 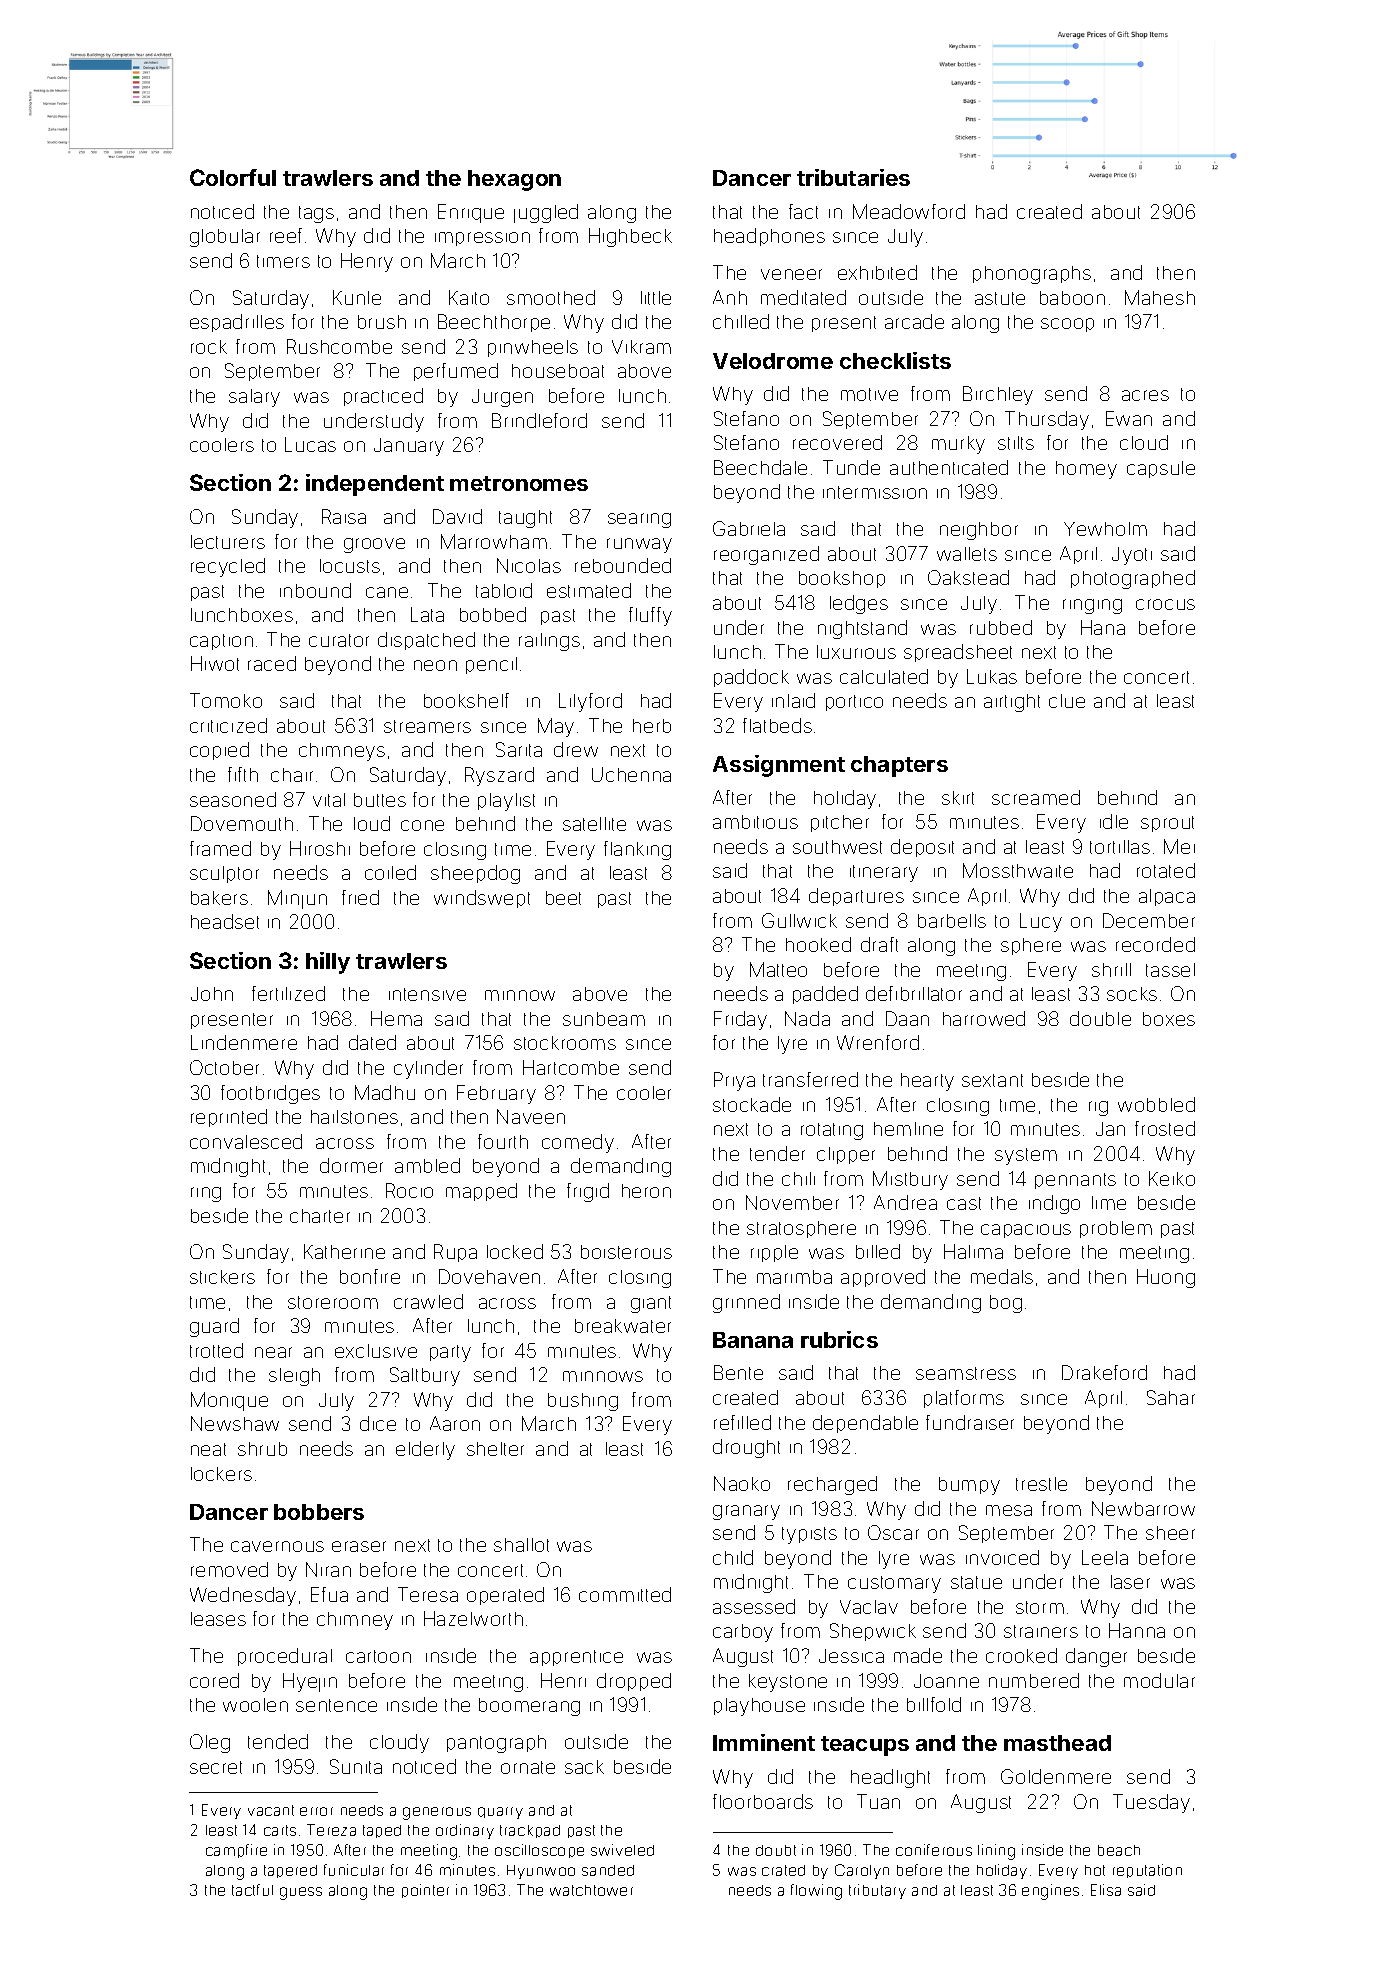 What do you see at coordinates (967, 554) in the image?
I see `wallets` at bounding box center [967, 554].
